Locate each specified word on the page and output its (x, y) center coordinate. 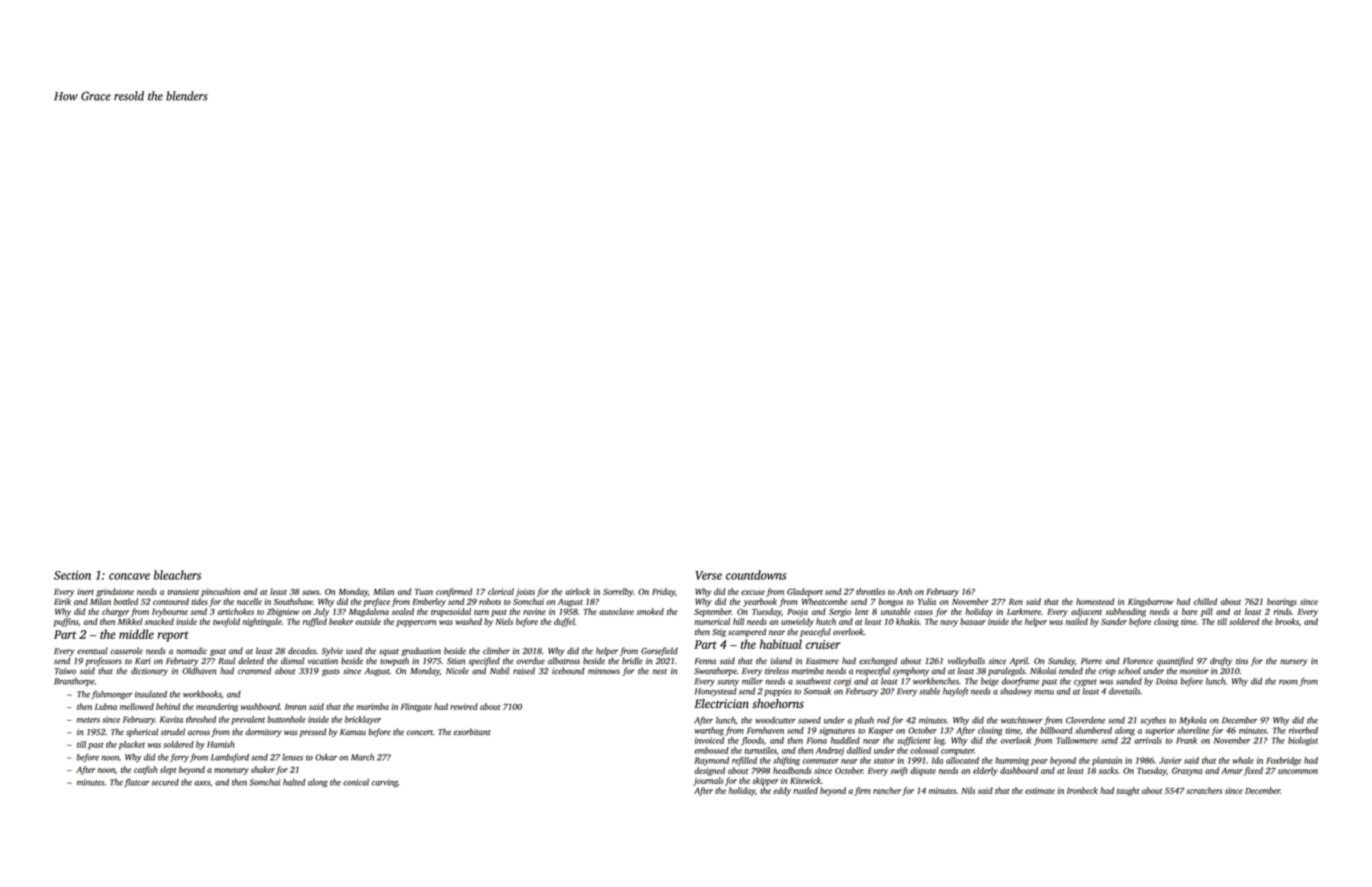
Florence (1138, 660)
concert (420, 732)
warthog (709, 731)
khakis (907, 621)
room (1288, 682)
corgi (842, 682)
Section (72, 575)
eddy (782, 791)
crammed (254, 670)
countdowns (756, 575)
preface (376, 602)
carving (385, 783)
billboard (1056, 730)
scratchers (1204, 790)
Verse (709, 575)
